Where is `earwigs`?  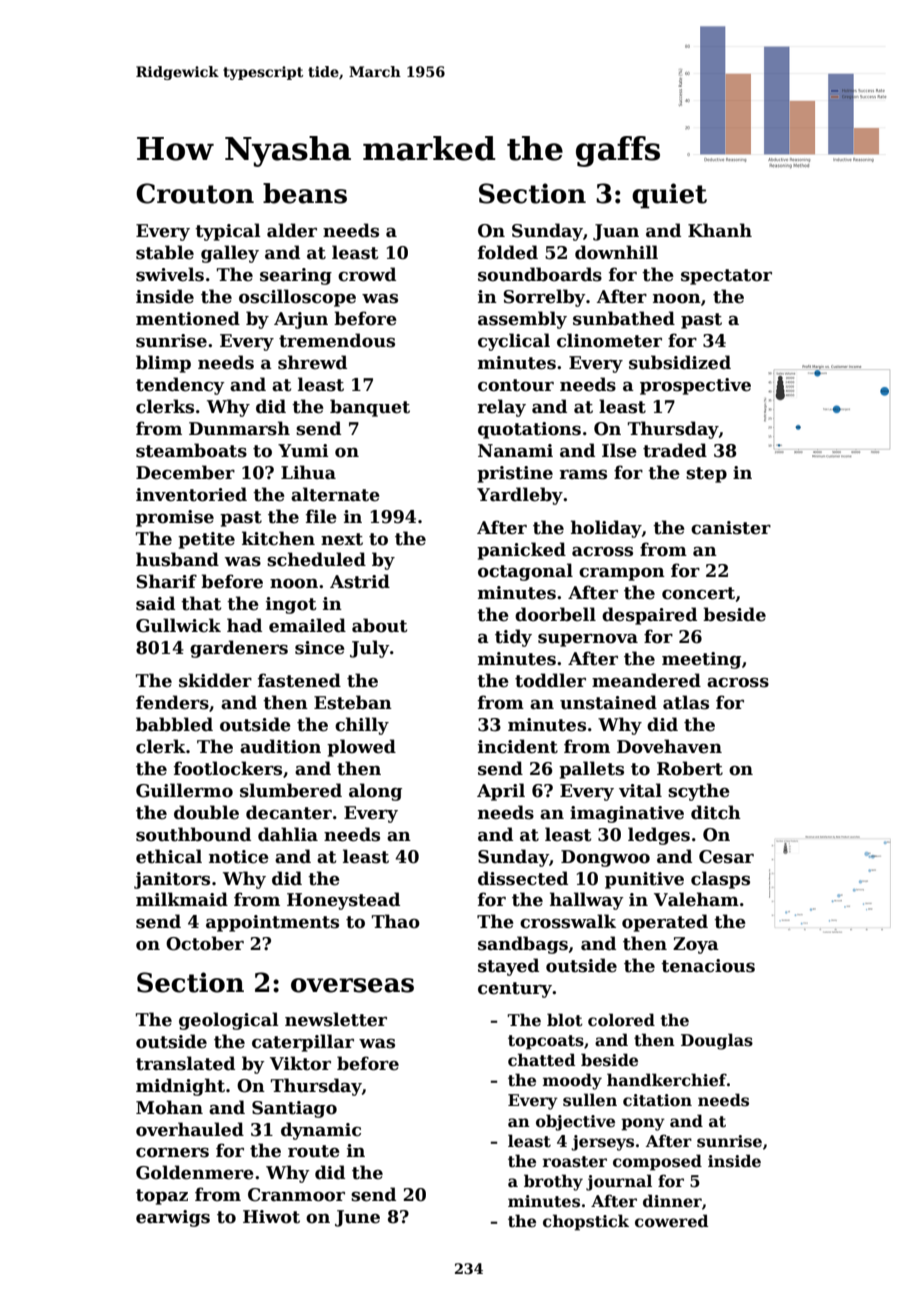
earwigs is located at coordinates (173, 1218).
